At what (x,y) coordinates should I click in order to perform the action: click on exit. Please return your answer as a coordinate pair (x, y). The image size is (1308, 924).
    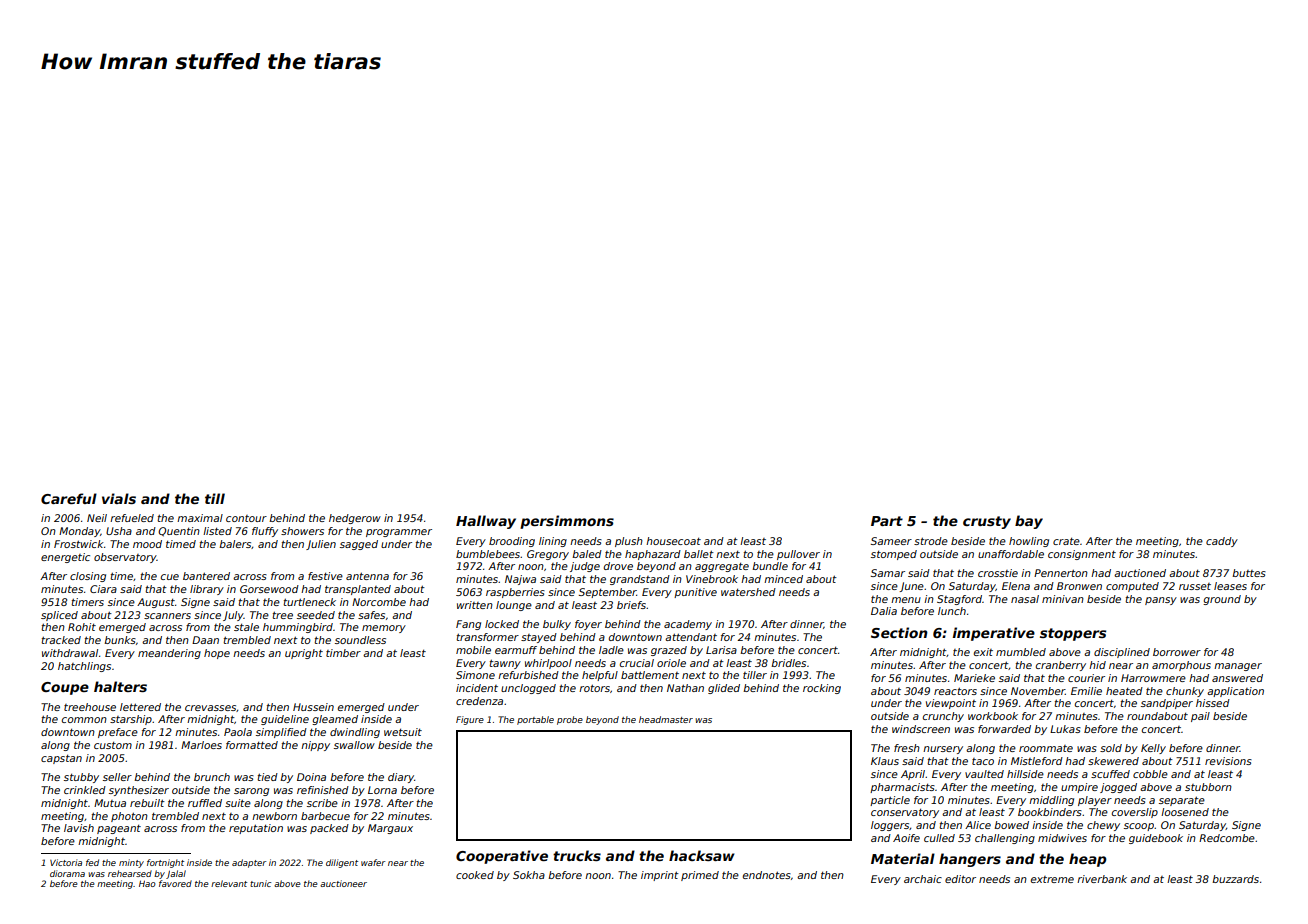
    Looking at the image, I should click on (983, 652).
